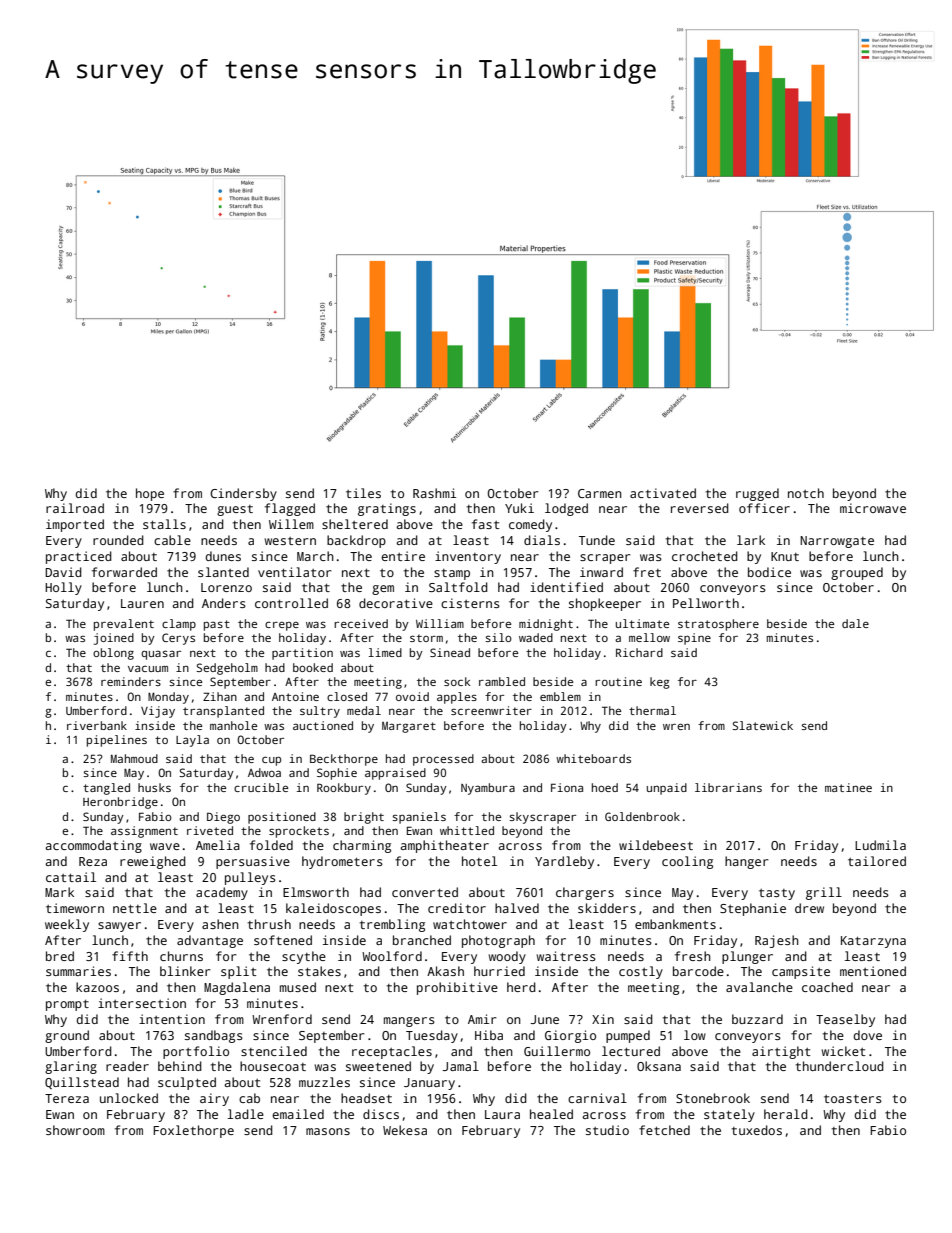 The height and width of the page is (1233, 952). What do you see at coordinates (131, 681) in the page?
I see `reminders` at bounding box center [131, 681].
